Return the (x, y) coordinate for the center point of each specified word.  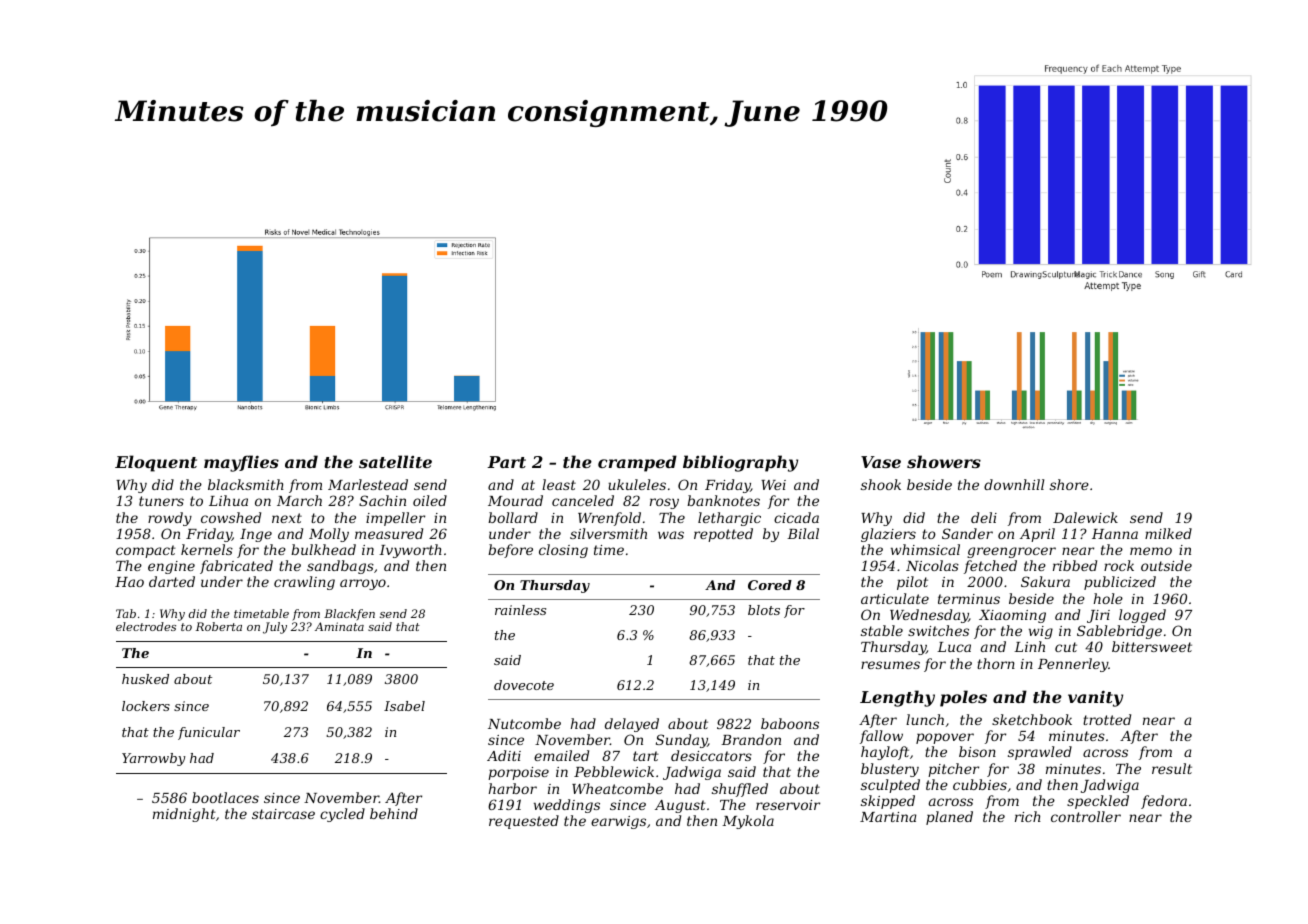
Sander (967, 533)
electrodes (146, 626)
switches (938, 630)
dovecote (524, 685)
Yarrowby (154, 759)
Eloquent (156, 463)
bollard (513, 517)
